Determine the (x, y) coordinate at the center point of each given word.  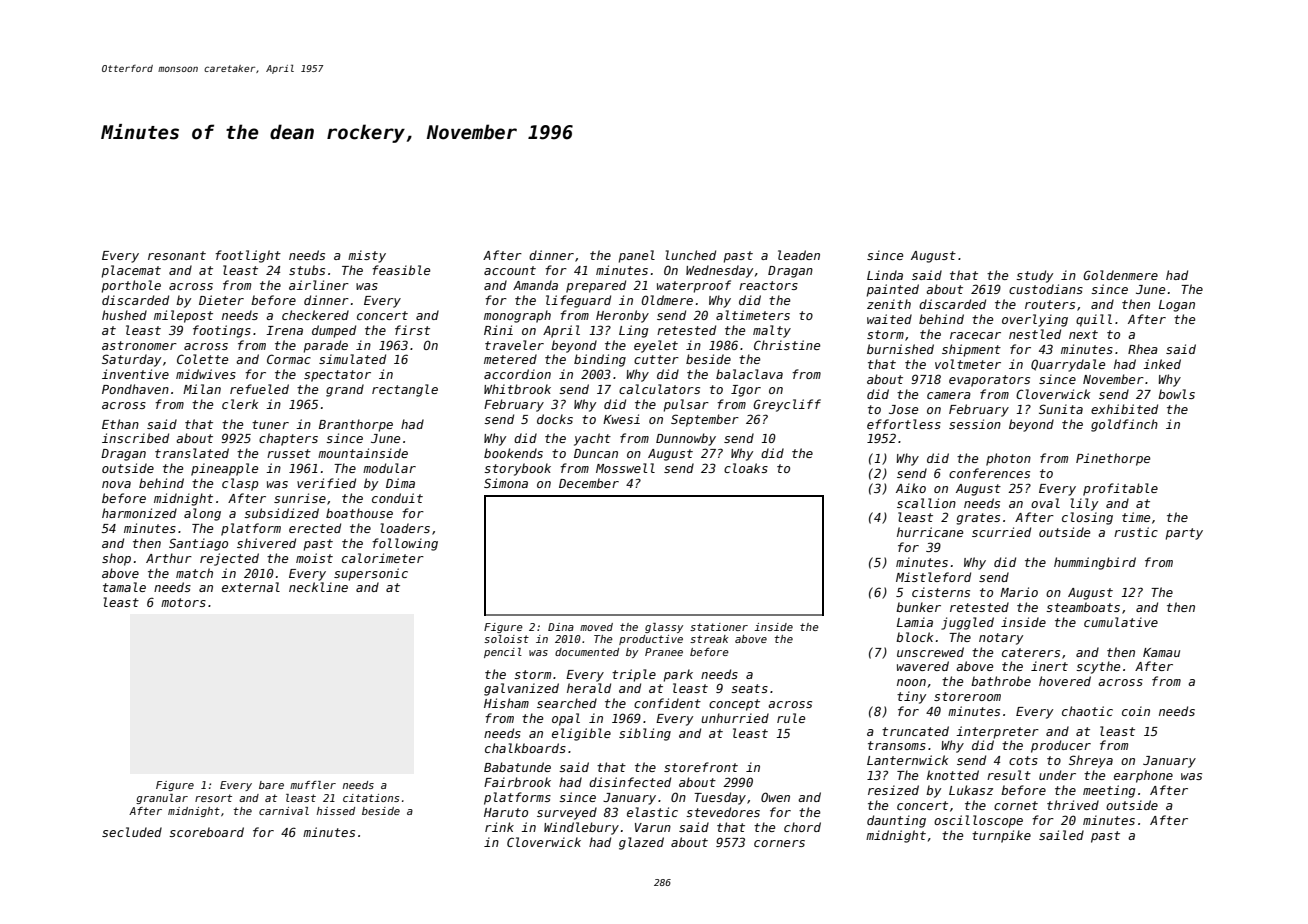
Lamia (915, 622)
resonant (177, 255)
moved (596, 627)
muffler (313, 785)
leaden (799, 255)
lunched (691, 255)
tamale (124, 587)
